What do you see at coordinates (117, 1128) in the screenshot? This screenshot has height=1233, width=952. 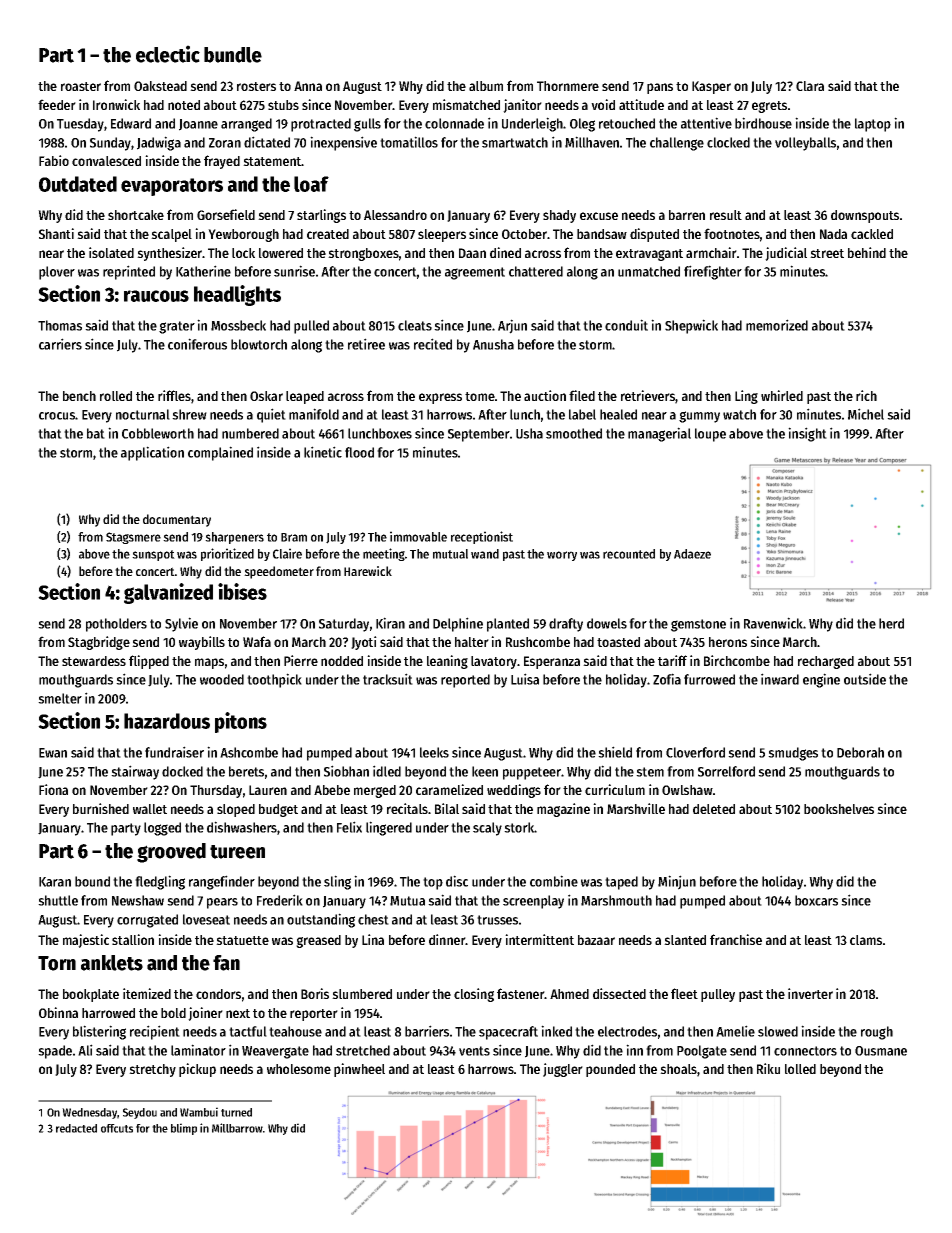 I see `offcuts` at bounding box center [117, 1128].
